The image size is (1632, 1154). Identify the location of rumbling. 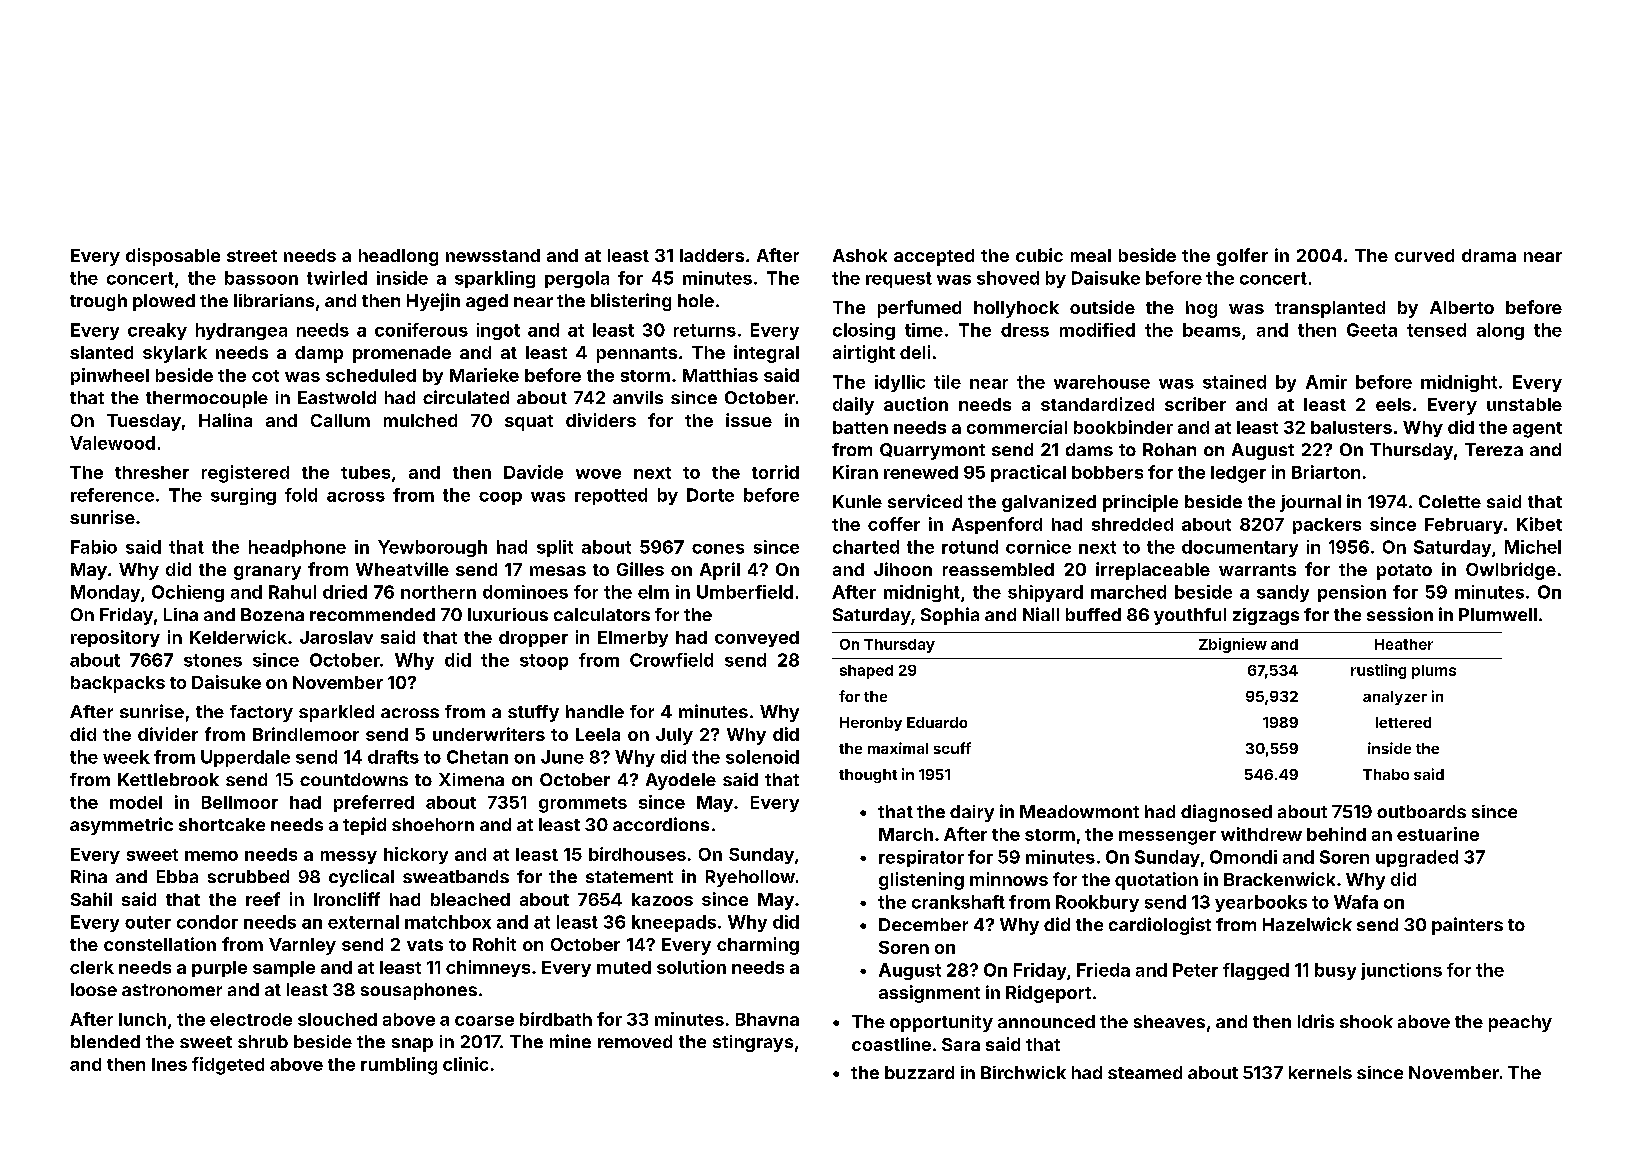
(399, 1066).
